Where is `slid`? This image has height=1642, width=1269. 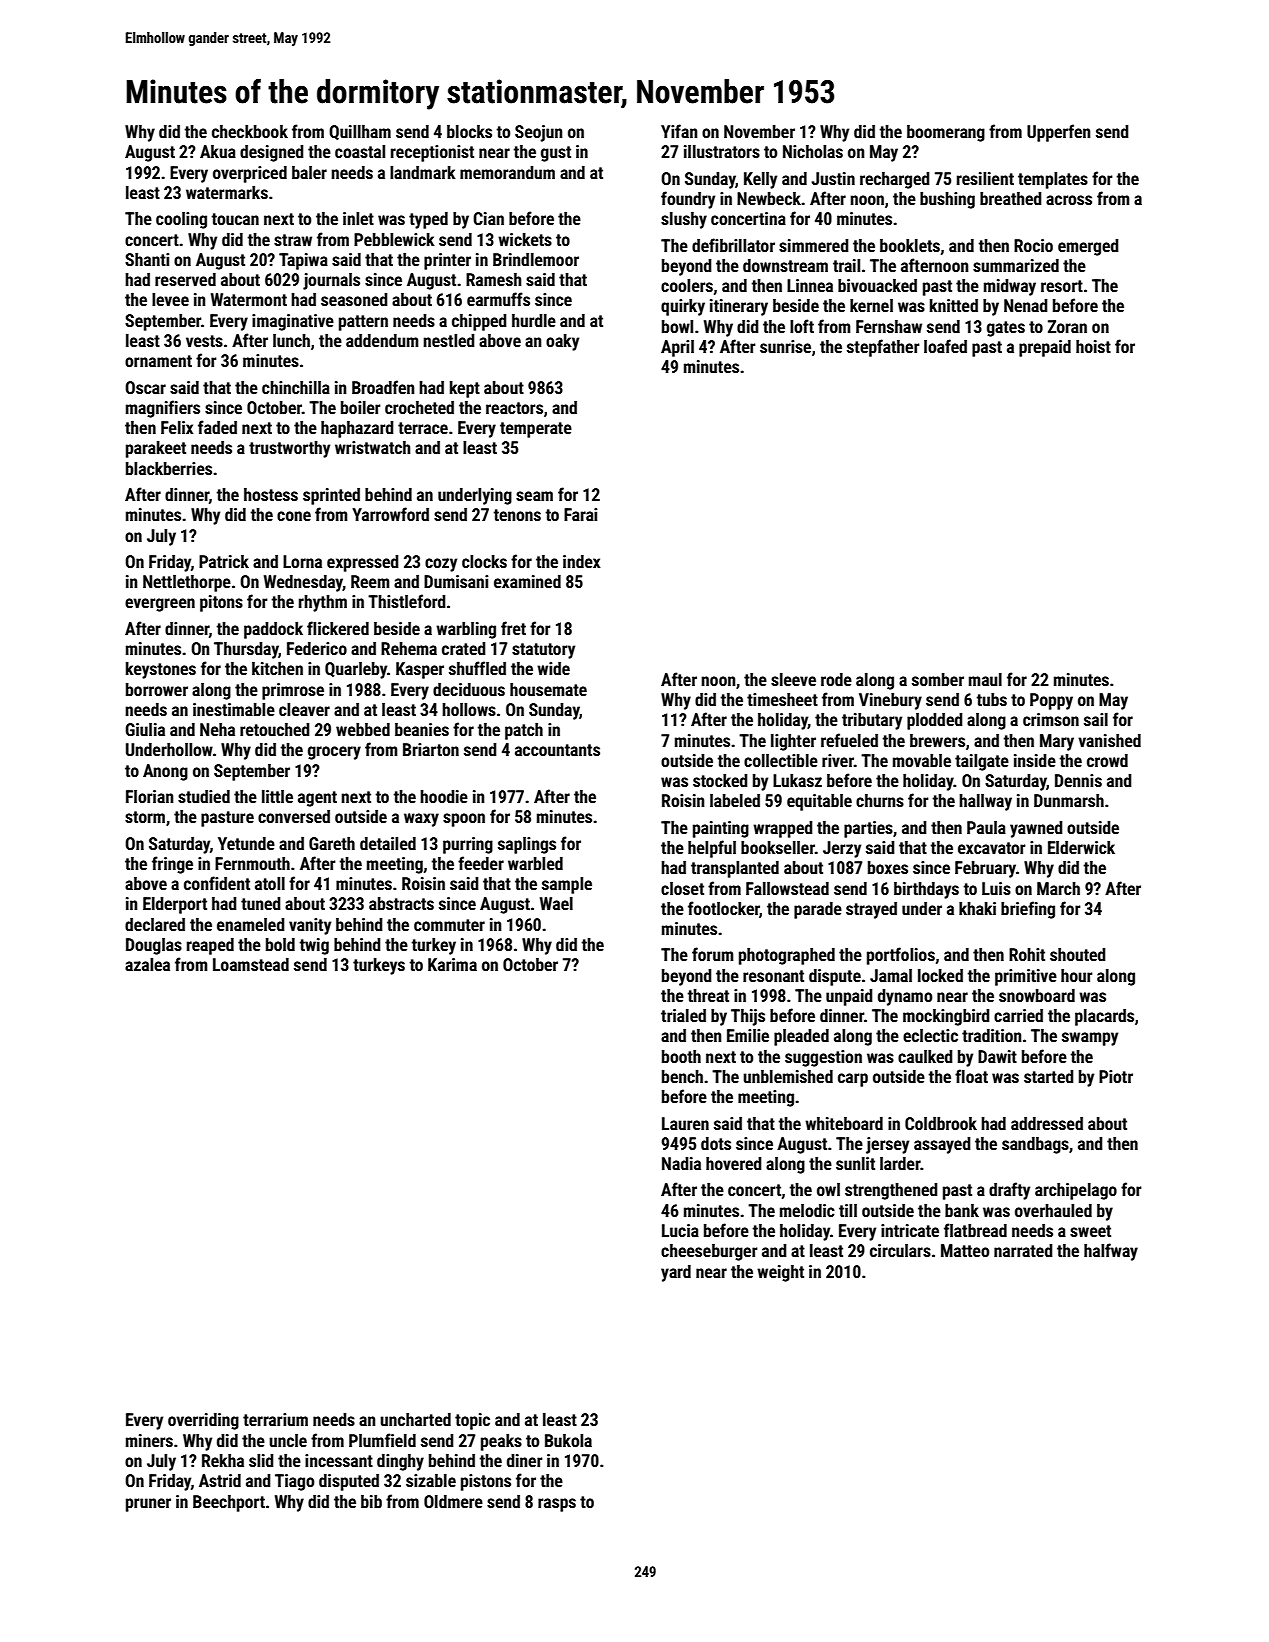 slid is located at coordinates (261, 1460).
